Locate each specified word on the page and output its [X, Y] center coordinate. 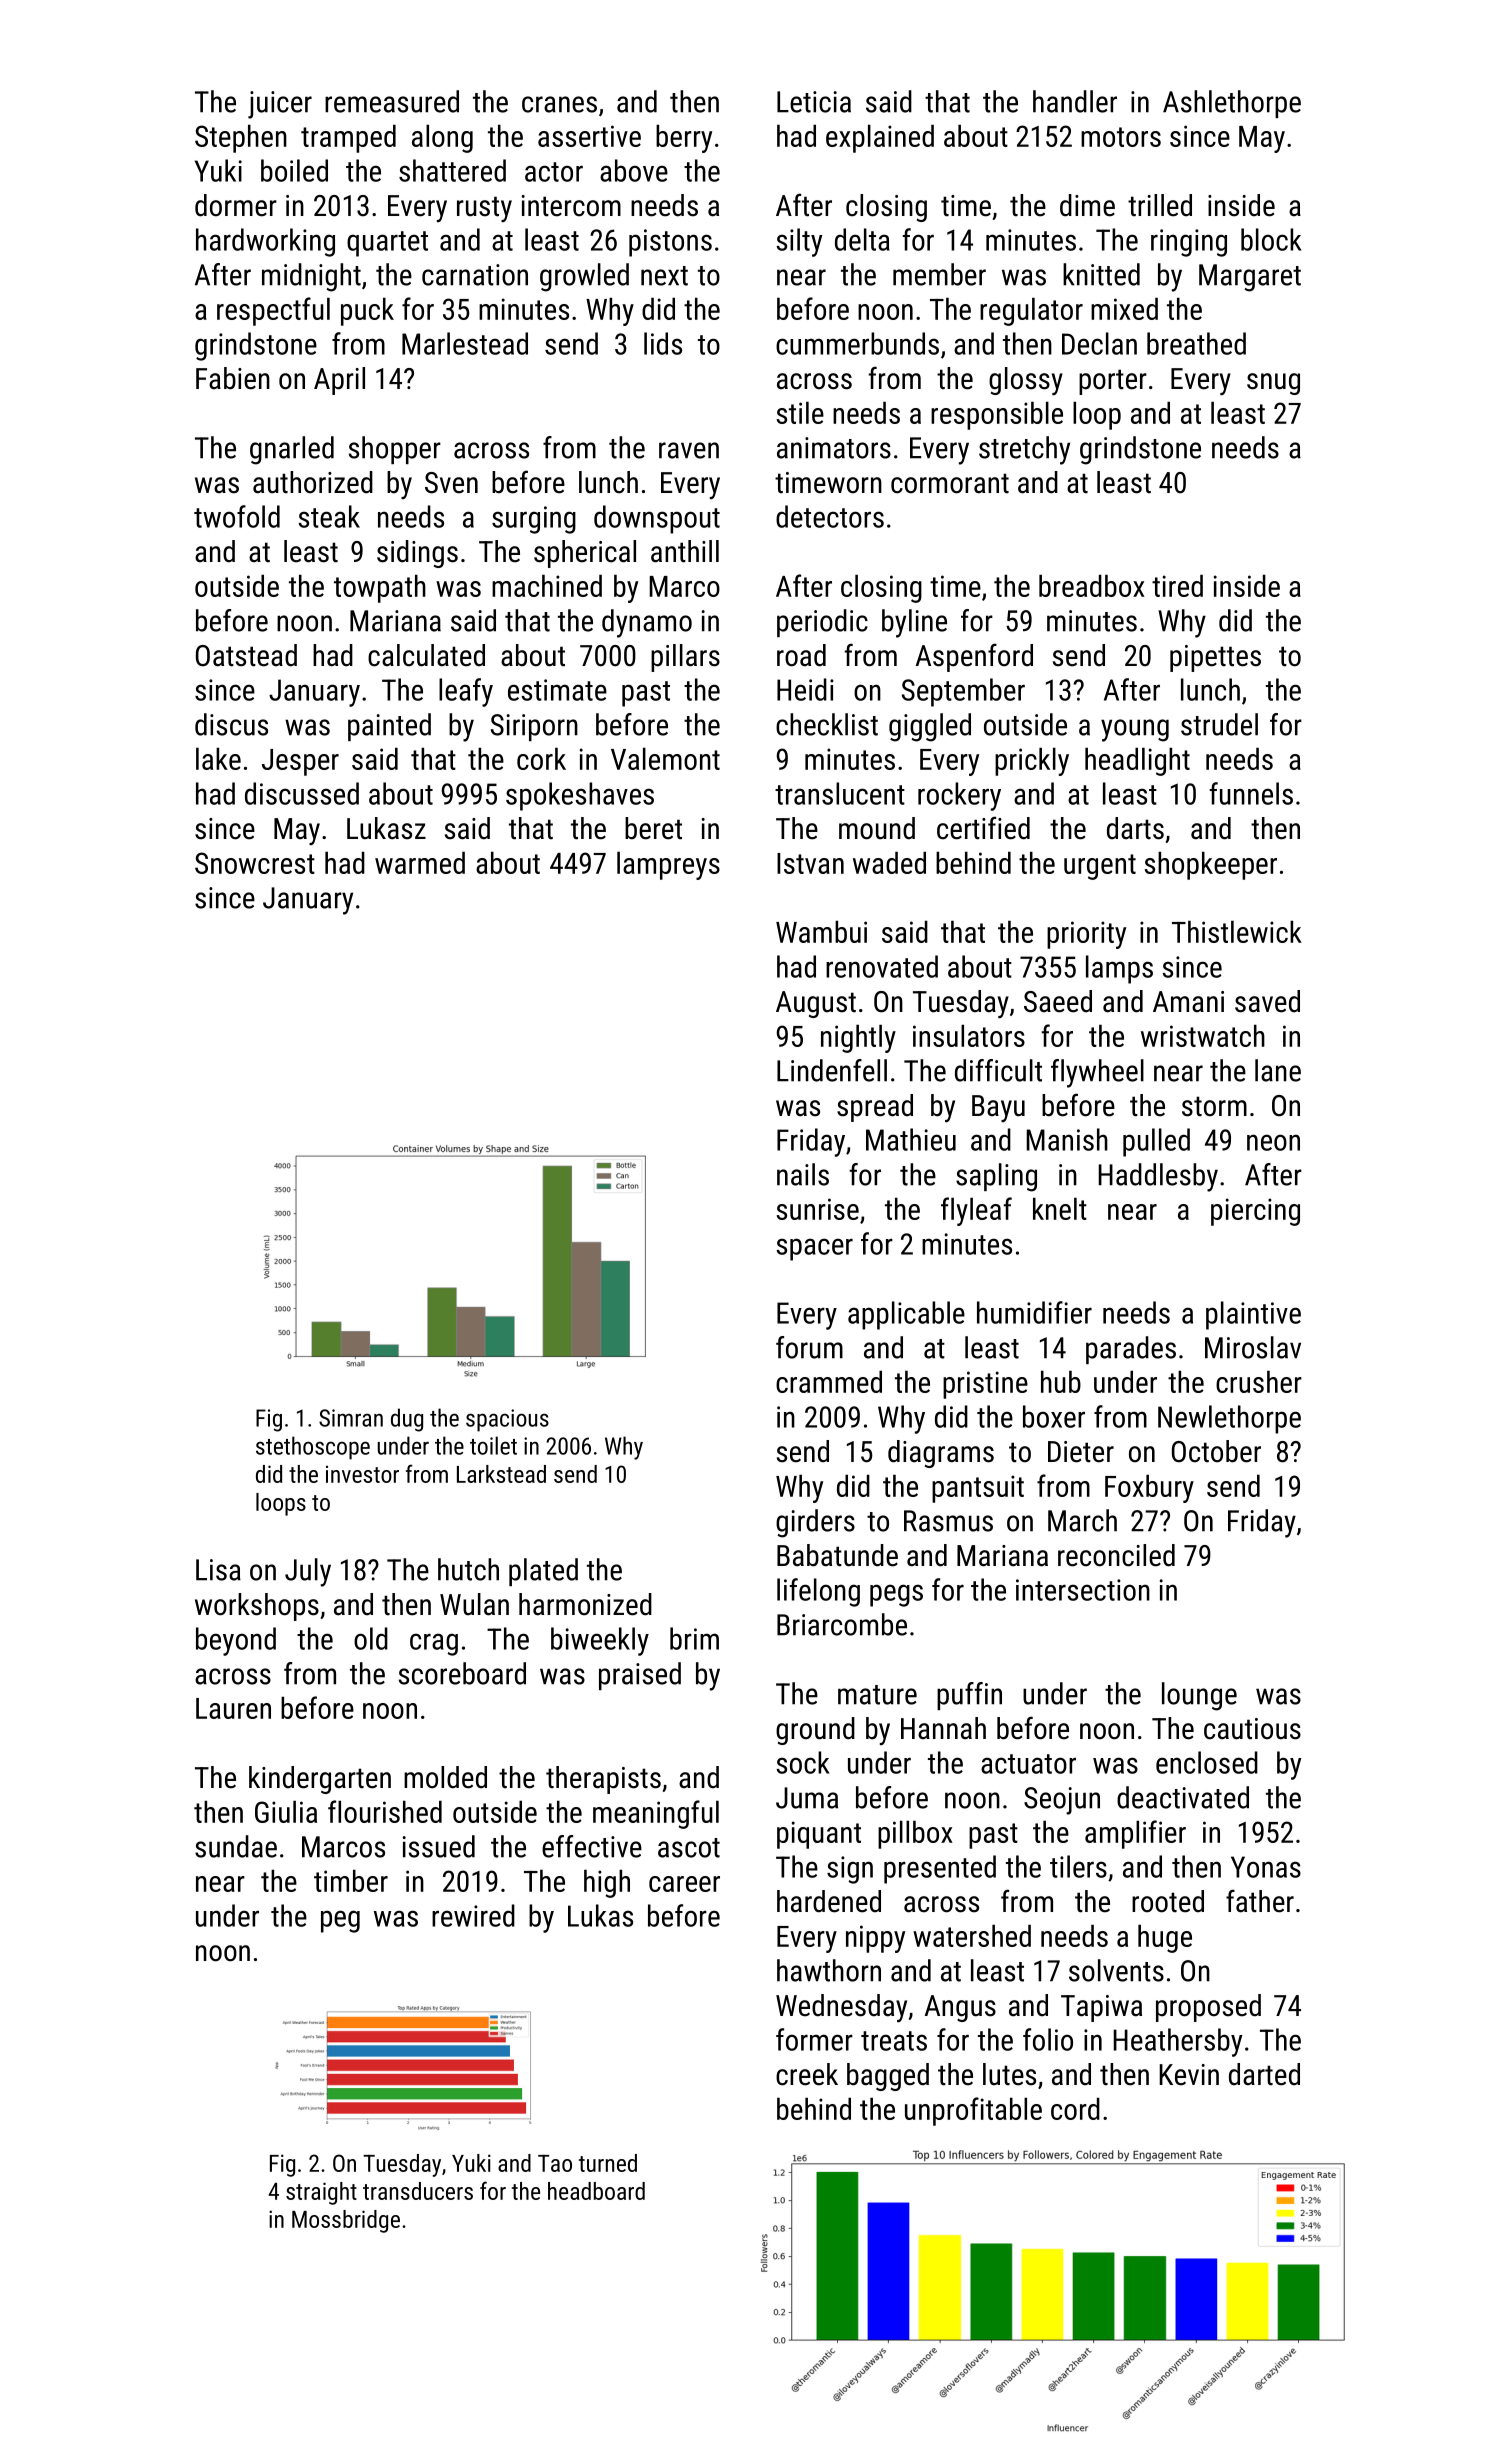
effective [592, 1846]
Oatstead [246, 655]
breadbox [1092, 585]
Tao [555, 2163]
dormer [236, 205]
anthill [685, 551]
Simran [351, 1418]
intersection [1083, 1590]
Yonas [1266, 1867]
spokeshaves [580, 796]
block [1271, 239]
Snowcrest [255, 863]
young [1135, 730]
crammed [829, 1381]
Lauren [233, 1708]
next [664, 276]
